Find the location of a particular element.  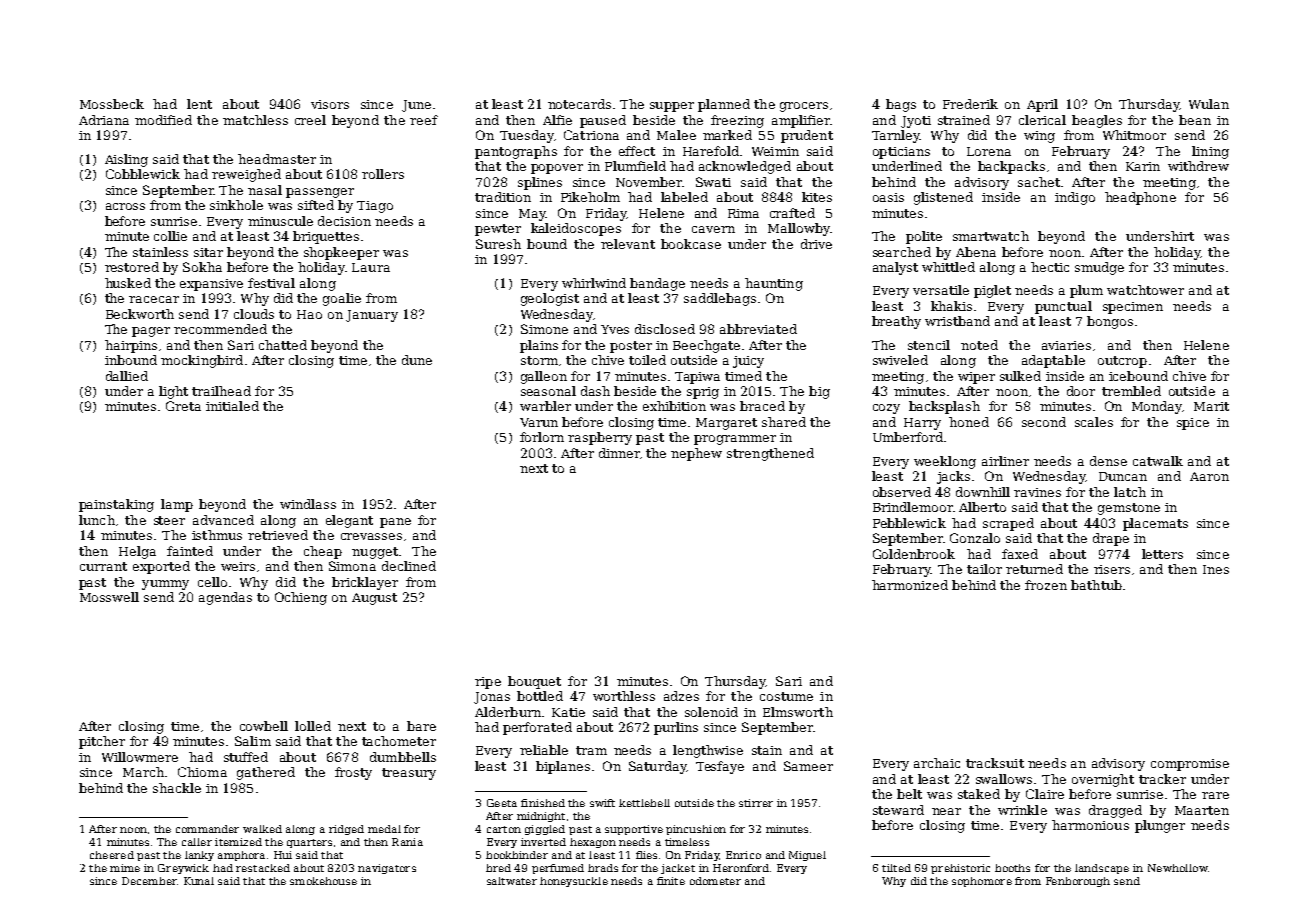

modified is located at coordinates (163, 120).
